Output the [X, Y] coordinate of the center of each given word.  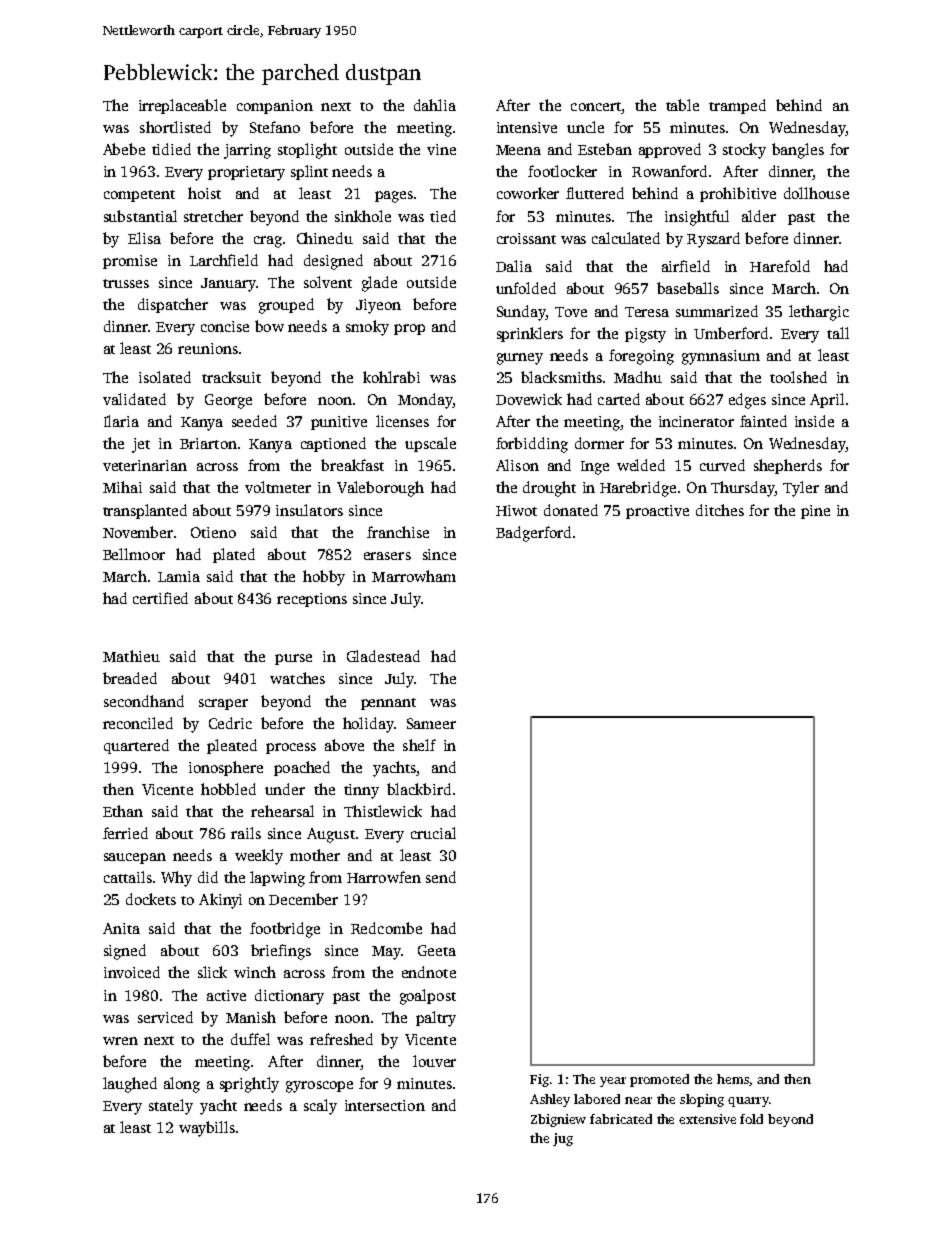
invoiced [132, 972]
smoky [367, 328]
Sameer [431, 723]
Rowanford [669, 171]
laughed [130, 1085]
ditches [720, 510]
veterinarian [145, 465]
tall [838, 333]
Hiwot [516, 510]
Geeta [437, 950]
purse [293, 659]
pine [815, 512]
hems [733, 1079]
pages [394, 197]
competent [139, 196]
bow [269, 326]
